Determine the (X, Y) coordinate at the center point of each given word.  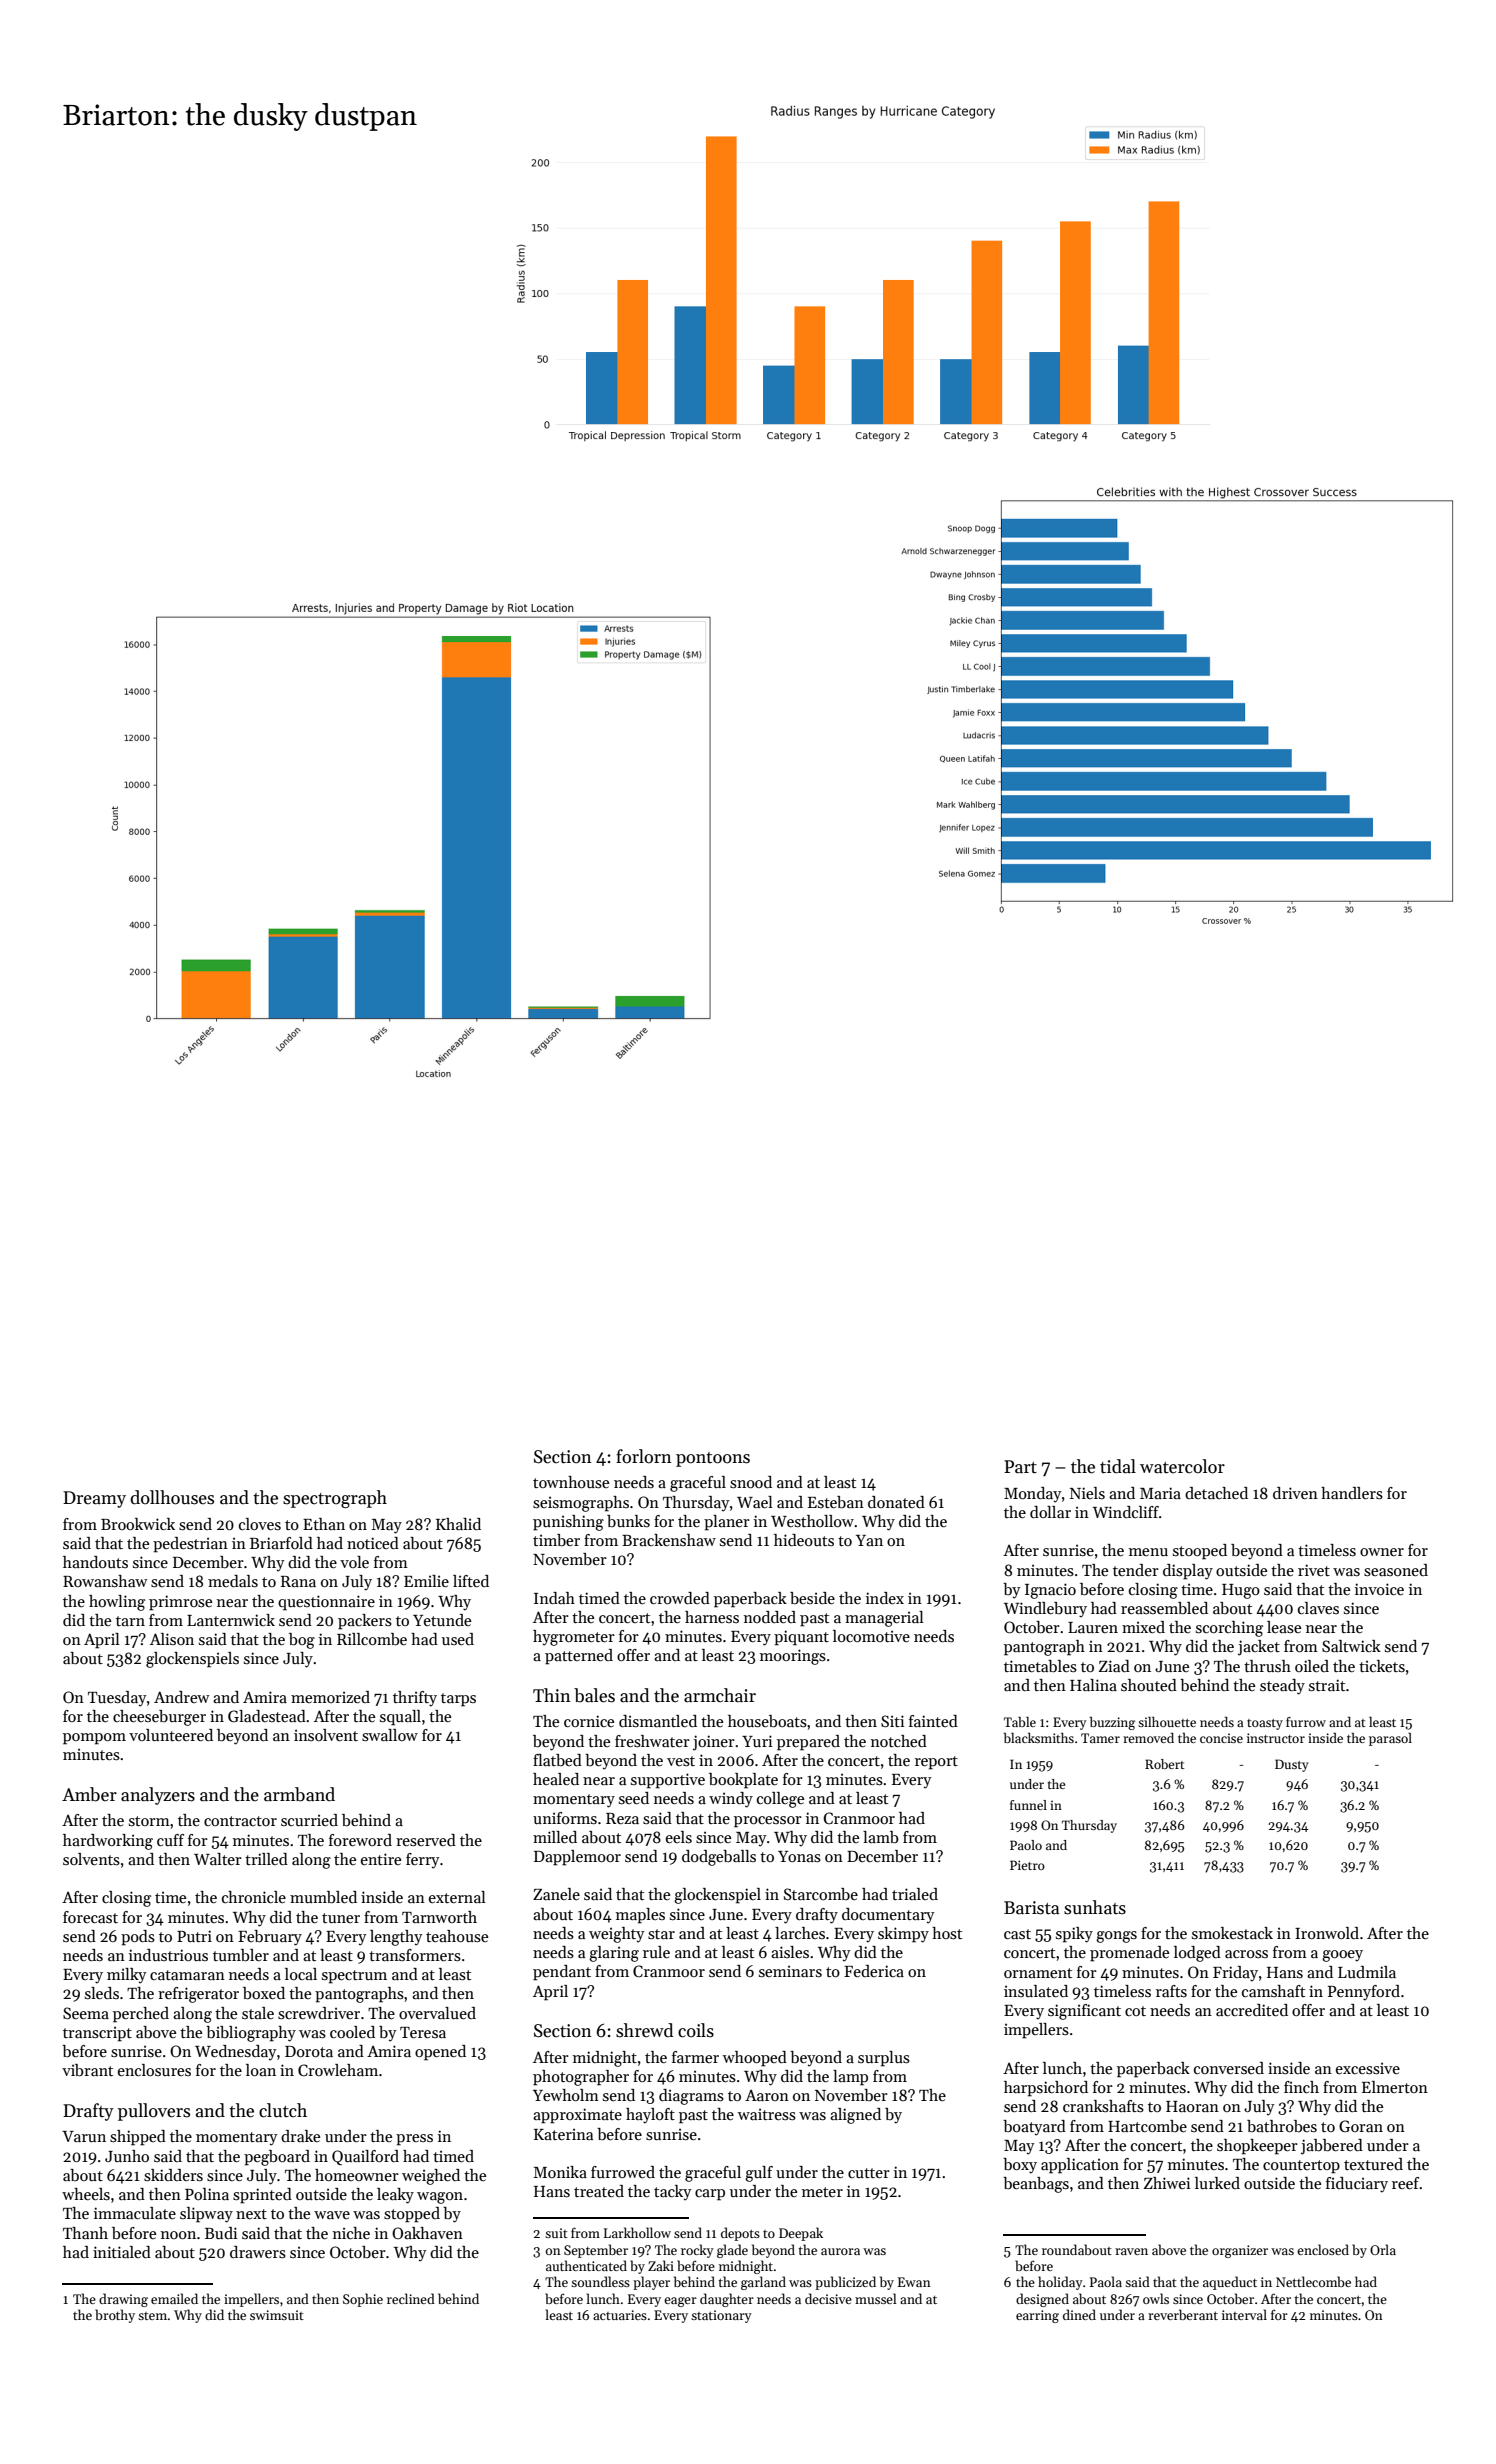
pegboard (277, 2158)
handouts (95, 1562)
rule (656, 1952)
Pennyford (1364, 1993)
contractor (240, 1821)
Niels (1087, 1493)
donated (896, 1502)
